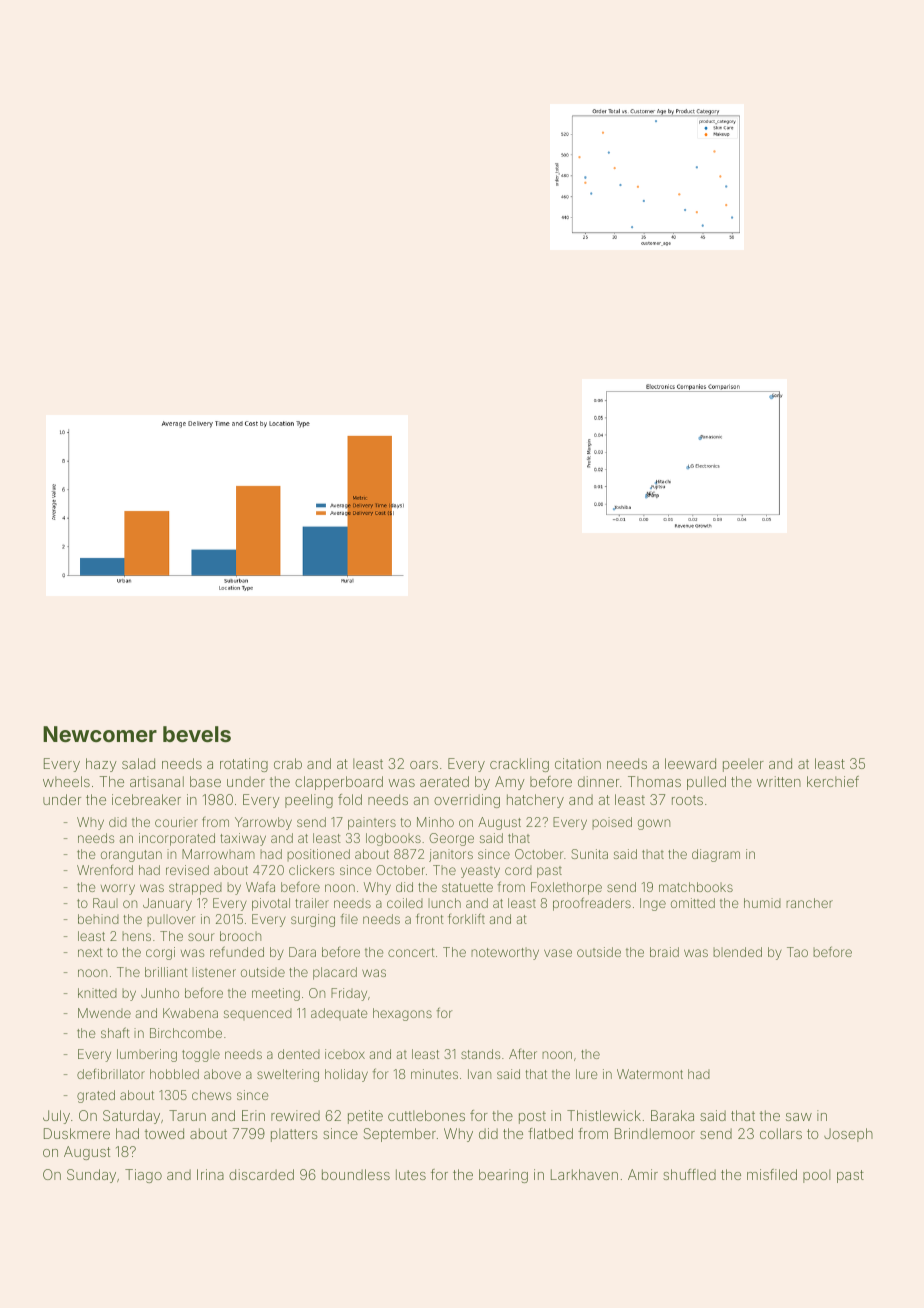 This page has height=1308, width=924. What do you see at coordinates (503, 1176) in the page?
I see `bearing` at bounding box center [503, 1176].
